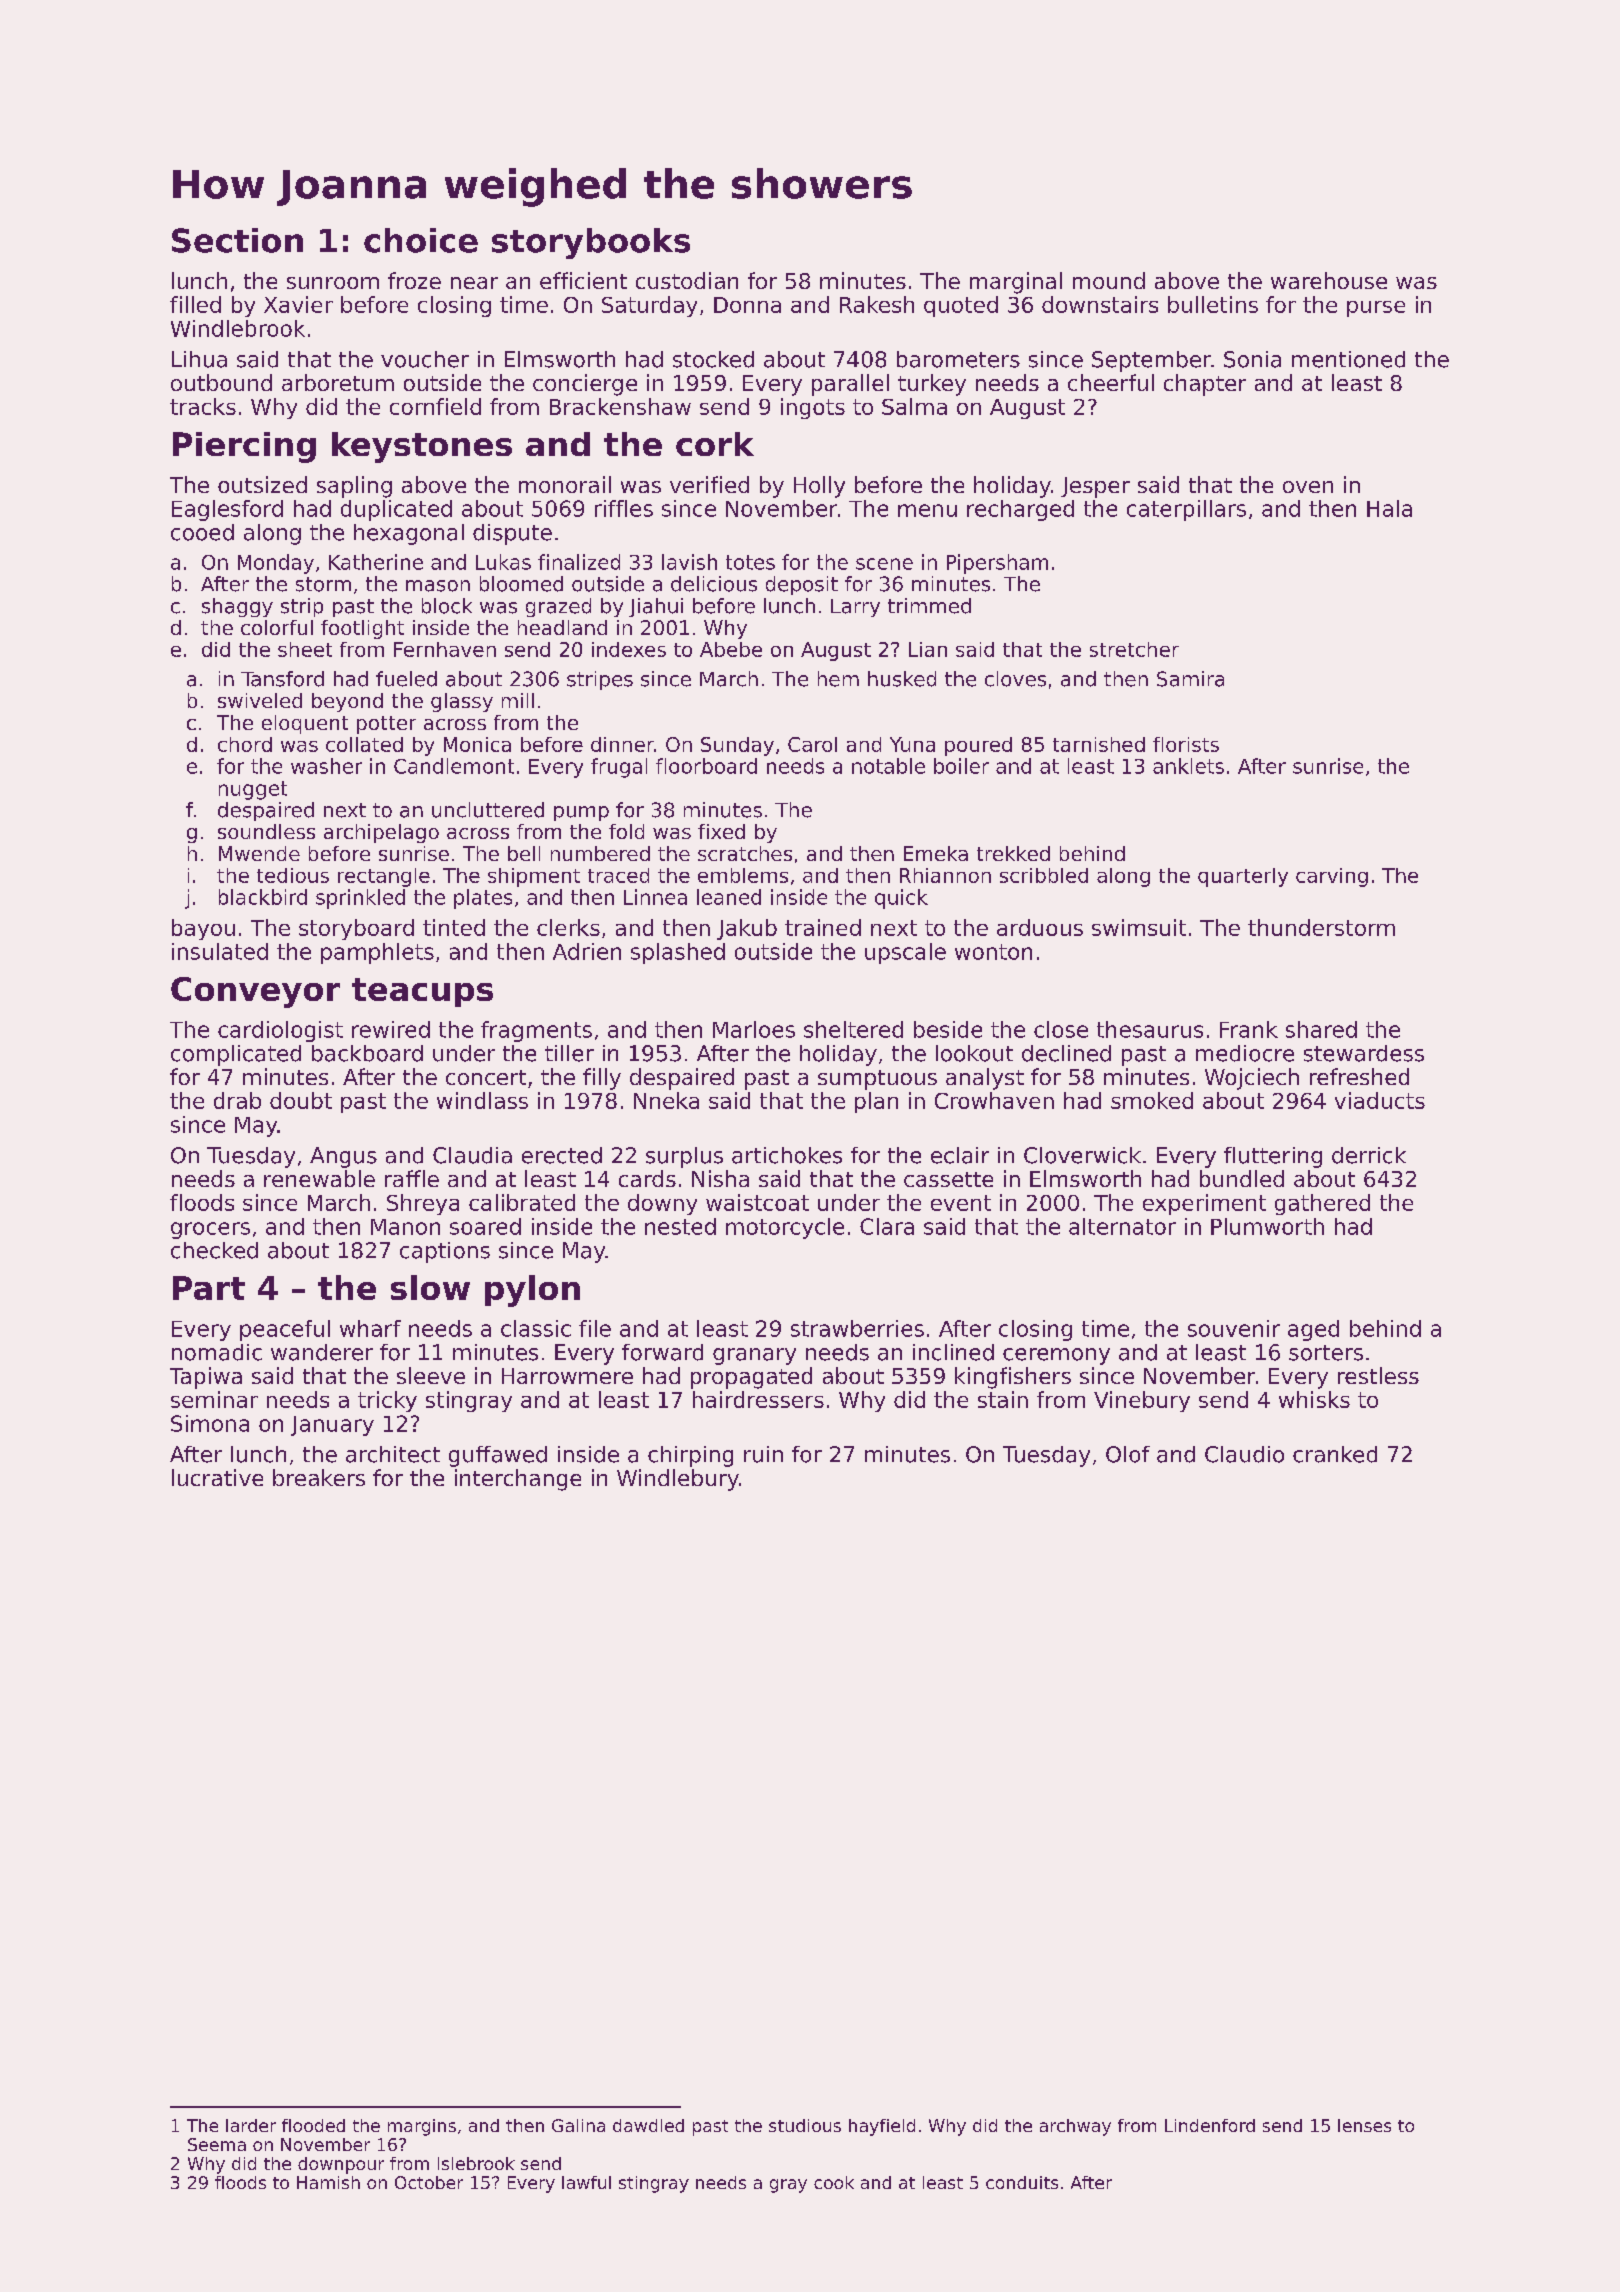  I want to click on Galina, so click(578, 2125).
